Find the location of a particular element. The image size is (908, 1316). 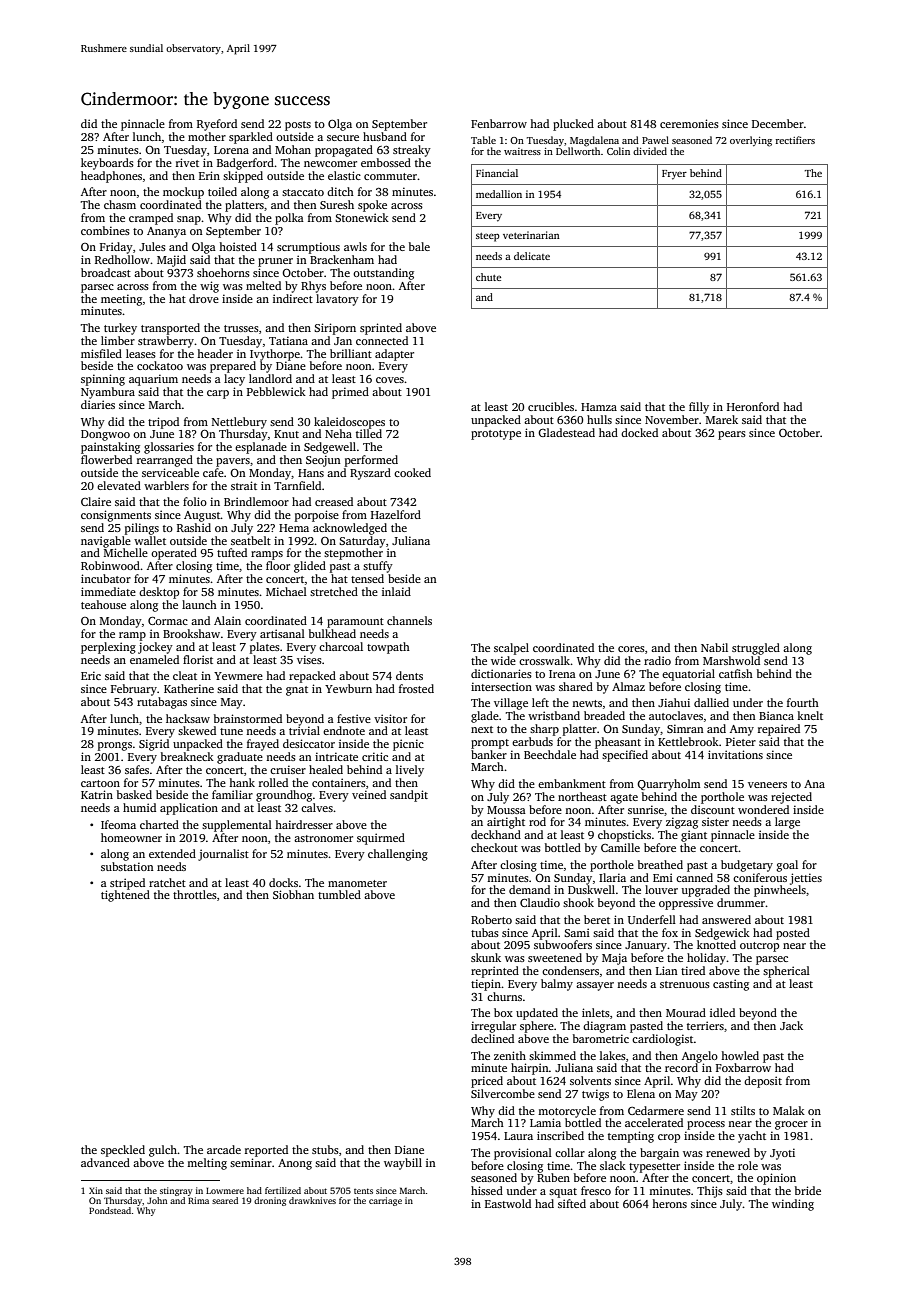

pears is located at coordinates (732, 435).
